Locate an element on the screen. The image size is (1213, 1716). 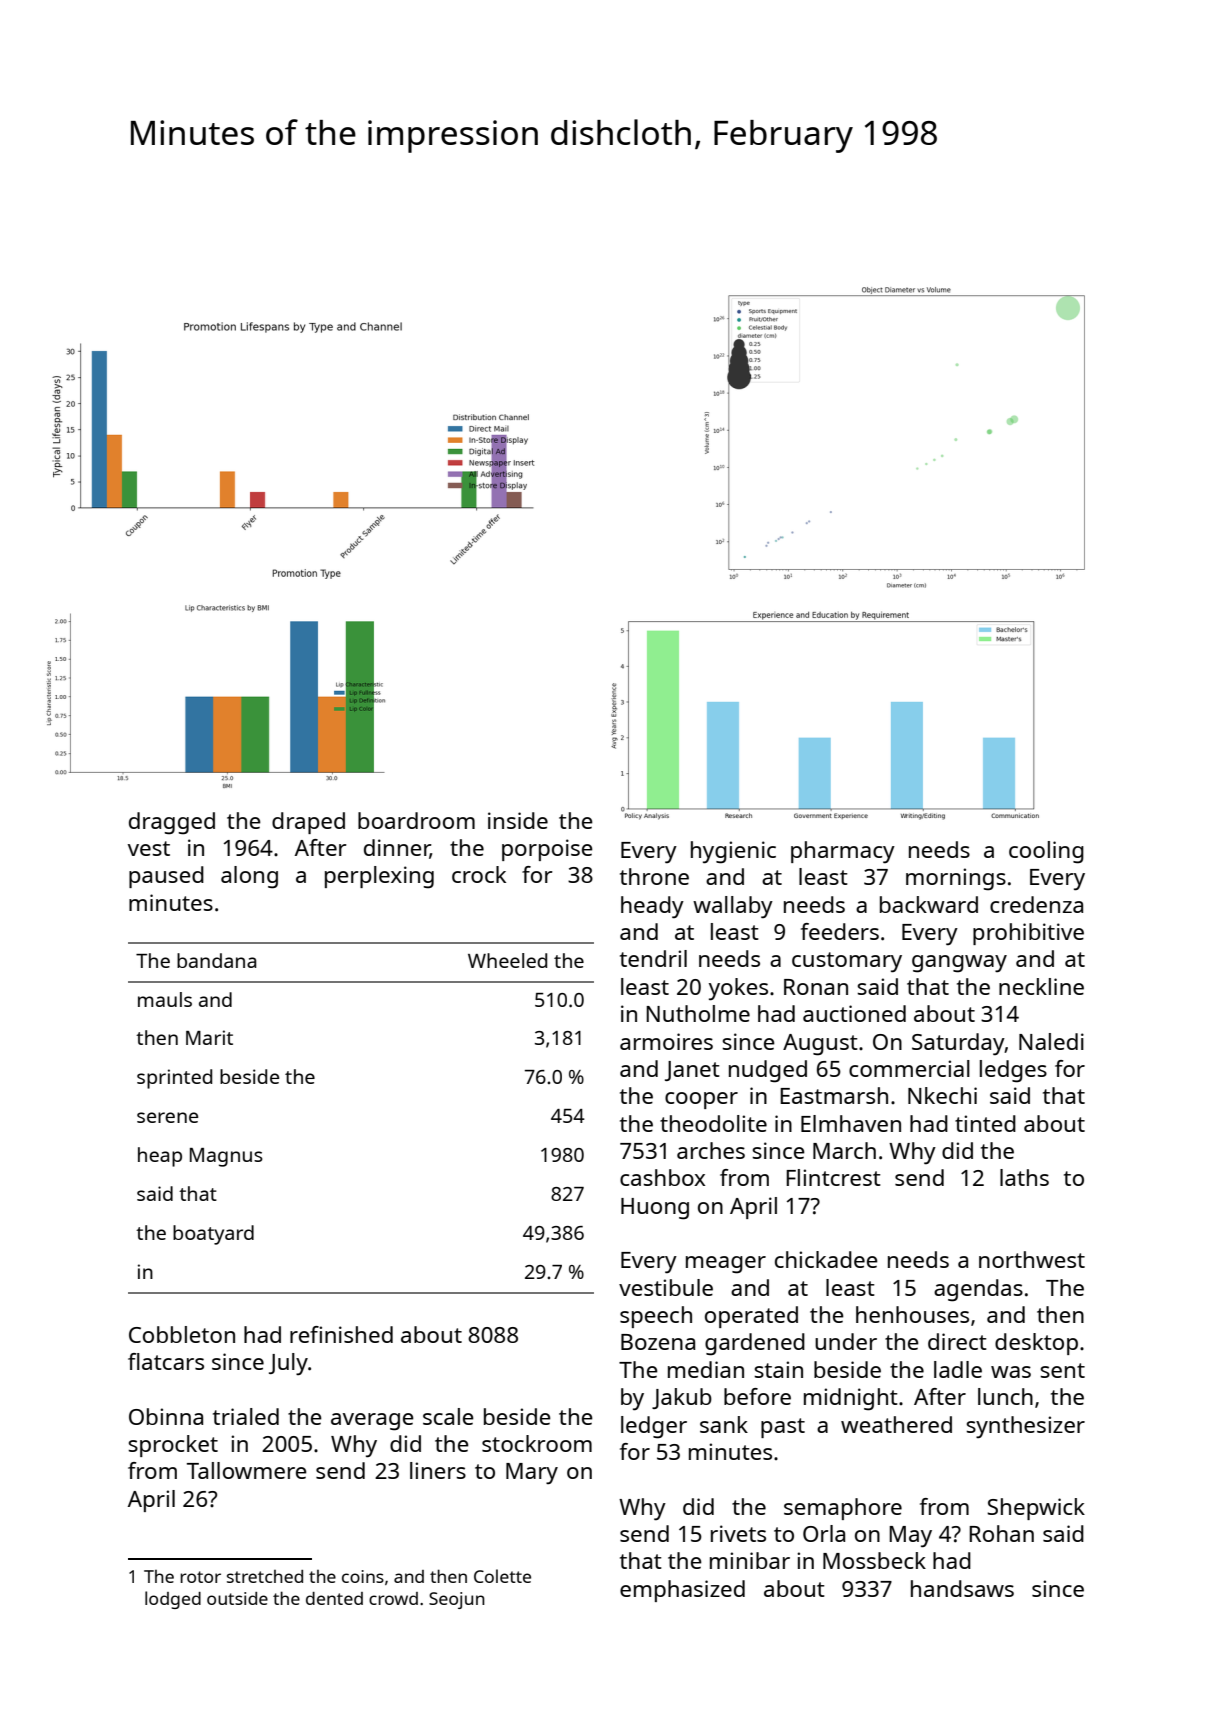
inside is located at coordinates (518, 820).
